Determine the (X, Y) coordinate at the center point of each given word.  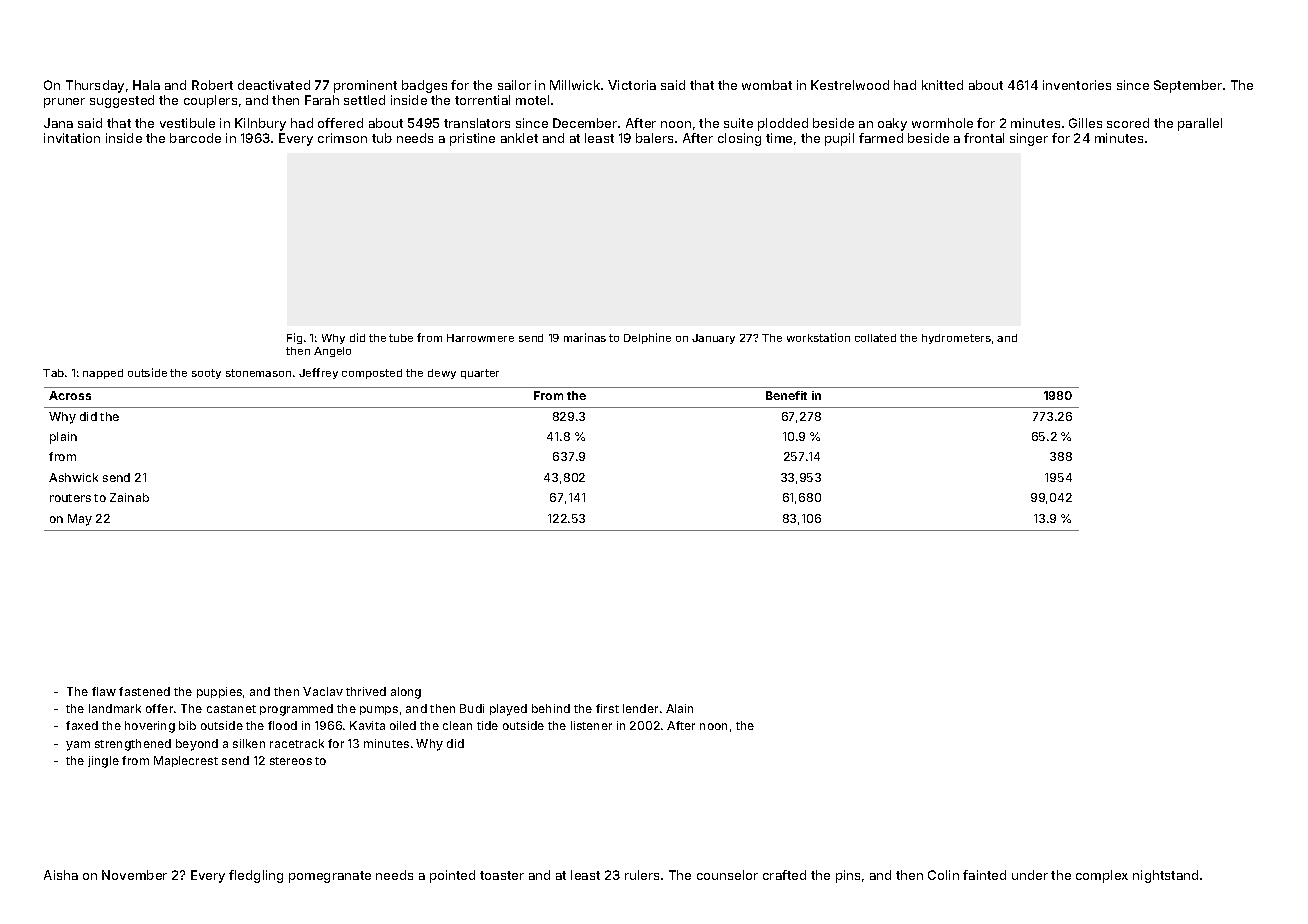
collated (875, 338)
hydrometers (956, 339)
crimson (342, 138)
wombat (767, 85)
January (713, 339)
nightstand (1165, 876)
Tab (53, 373)
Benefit (786, 395)
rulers (642, 875)
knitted (942, 85)
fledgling (256, 876)
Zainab (129, 497)
